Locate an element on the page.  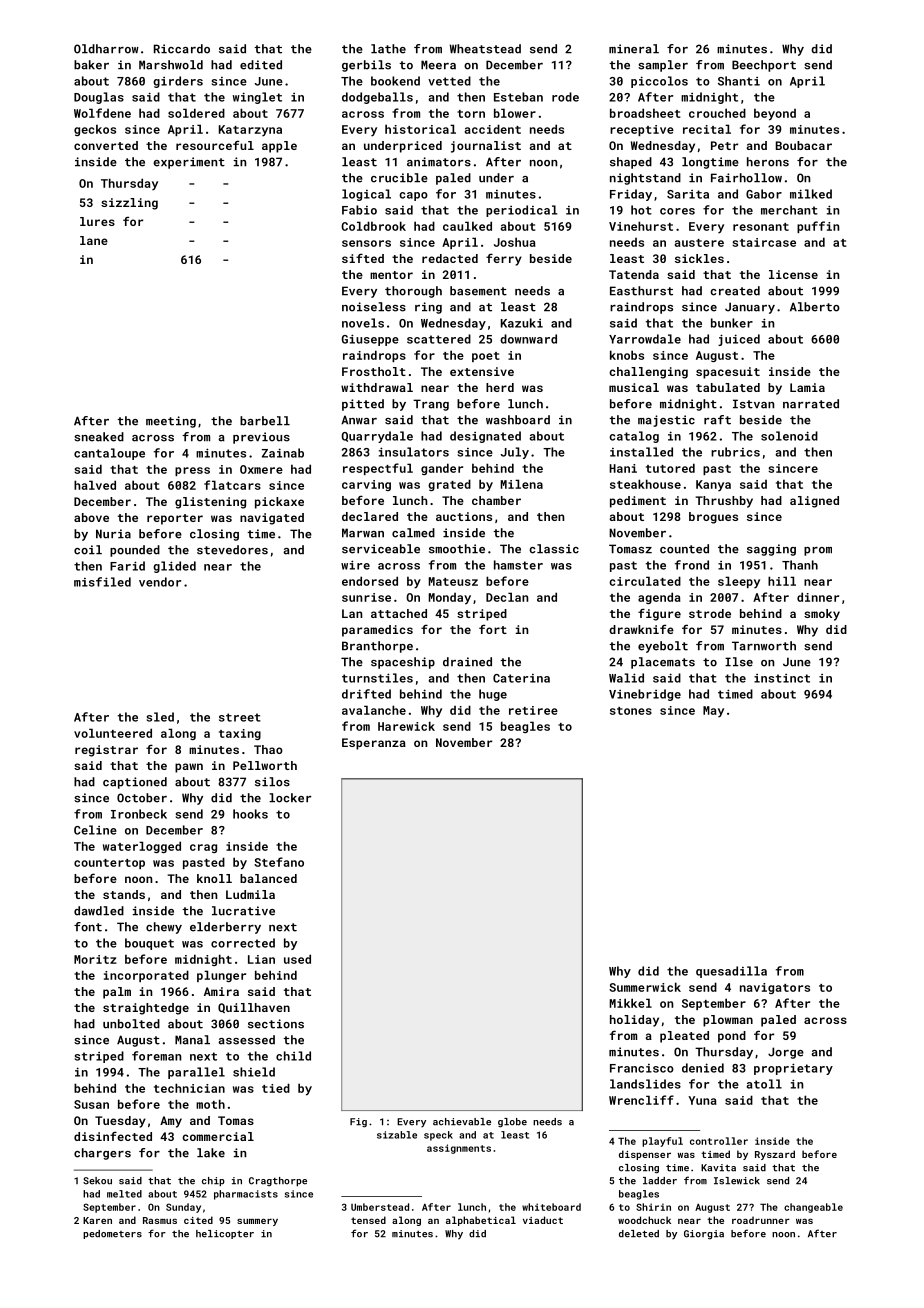
Francisco is located at coordinates (642, 1068).
